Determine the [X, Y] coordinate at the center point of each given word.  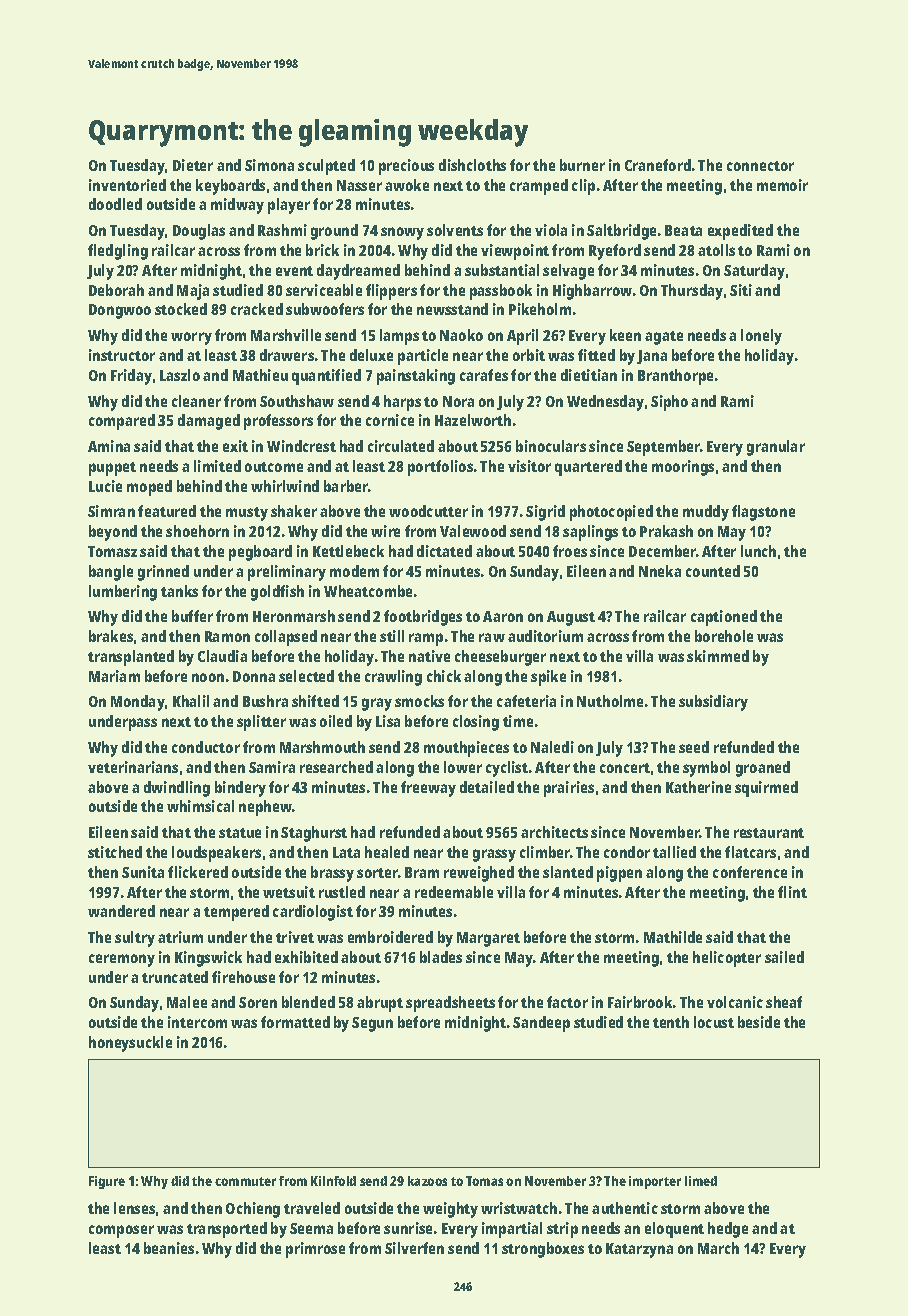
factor [567, 1002]
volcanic [735, 1002]
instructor [122, 355]
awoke [407, 185]
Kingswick [208, 959]
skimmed [718, 656]
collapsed [286, 638]
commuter [245, 1181]
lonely [761, 337]
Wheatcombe [368, 591]
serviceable [324, 290]
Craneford [658, 165]
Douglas [199, 232]
